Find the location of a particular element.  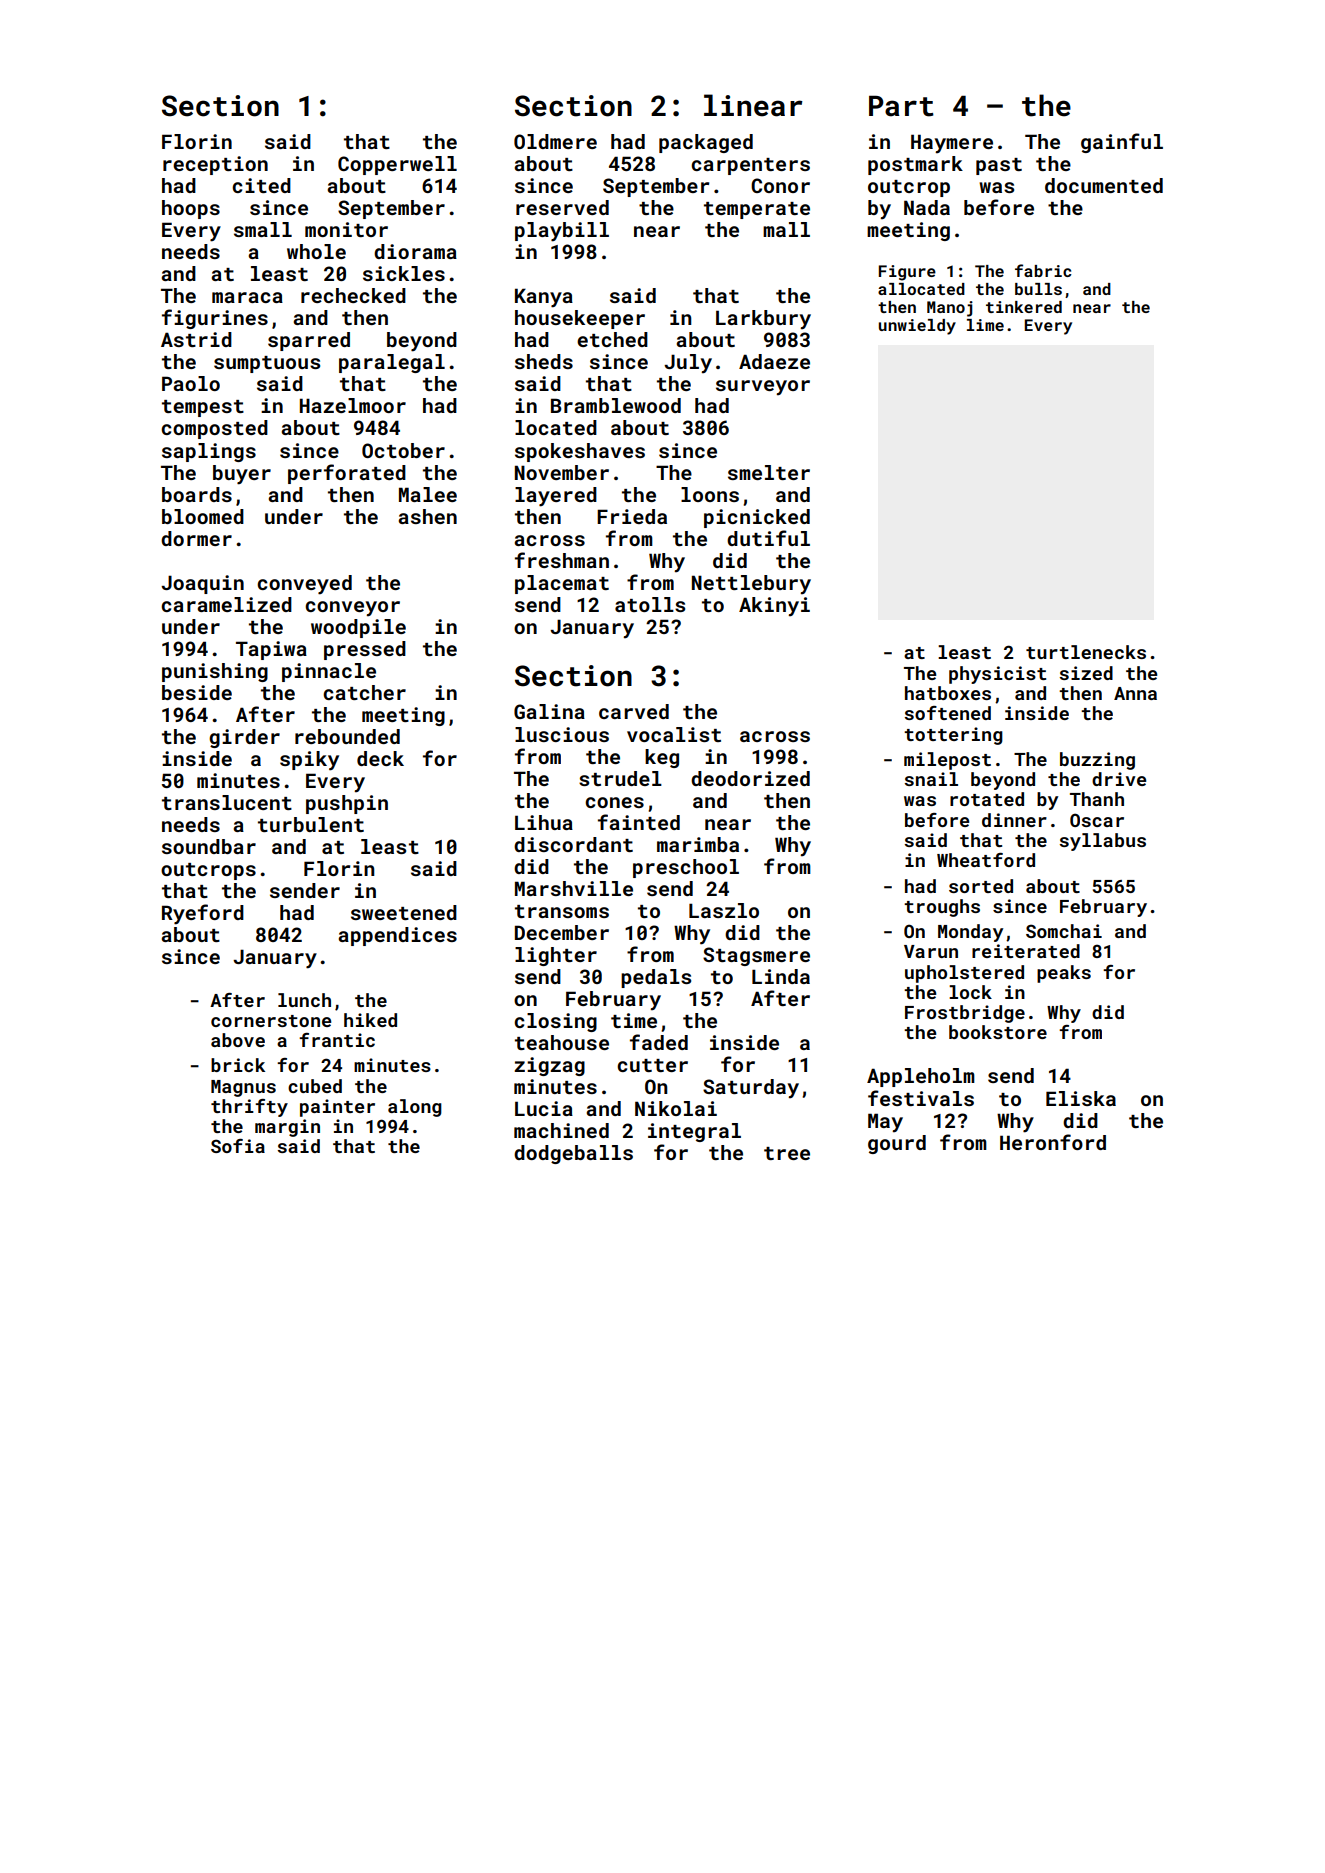

tree is located at coordinates (787, 1153).
